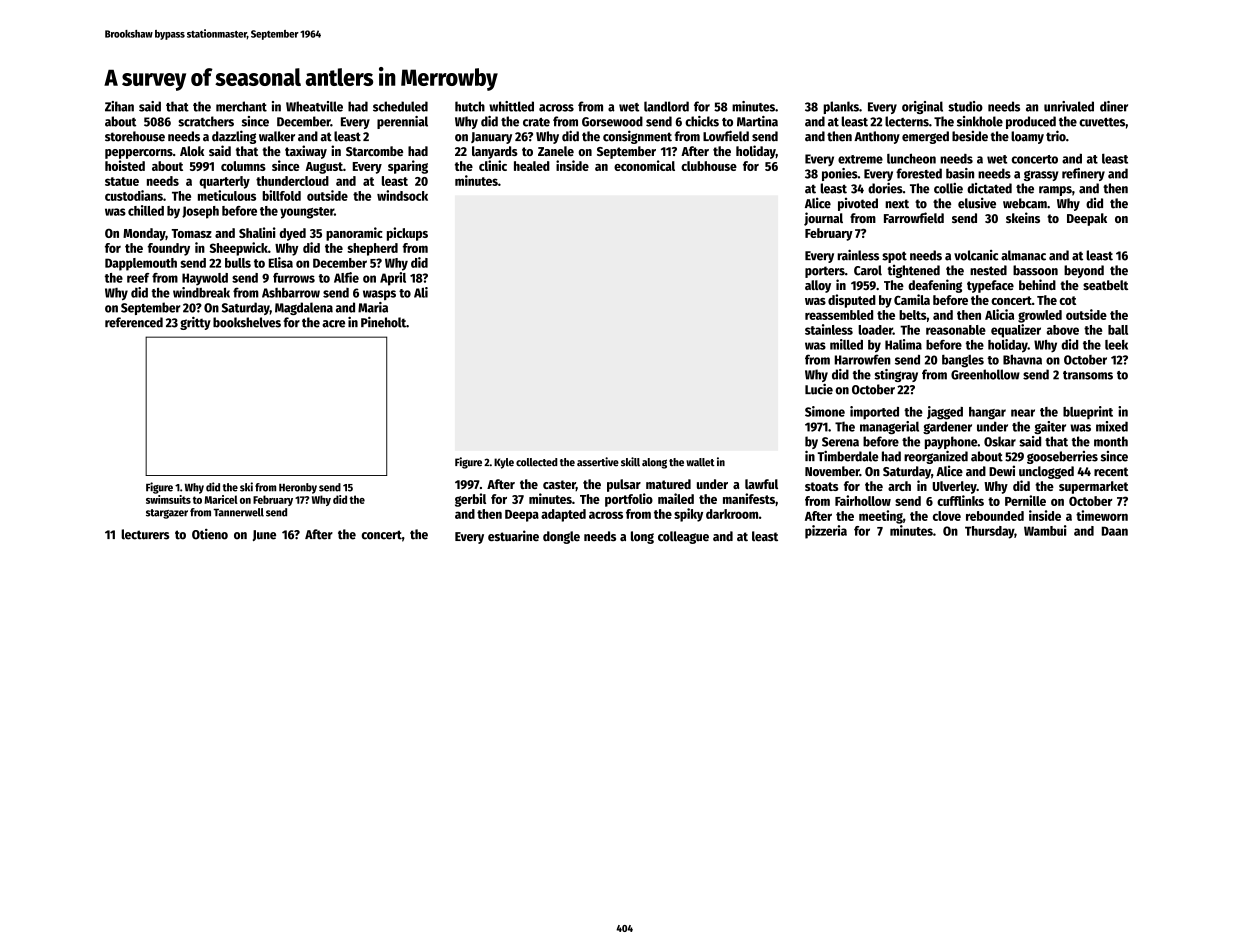 The height and width of the image is (952, 1233). Describe the element at coordinates (169, 249) in the image. I see `foundry` at that location.
